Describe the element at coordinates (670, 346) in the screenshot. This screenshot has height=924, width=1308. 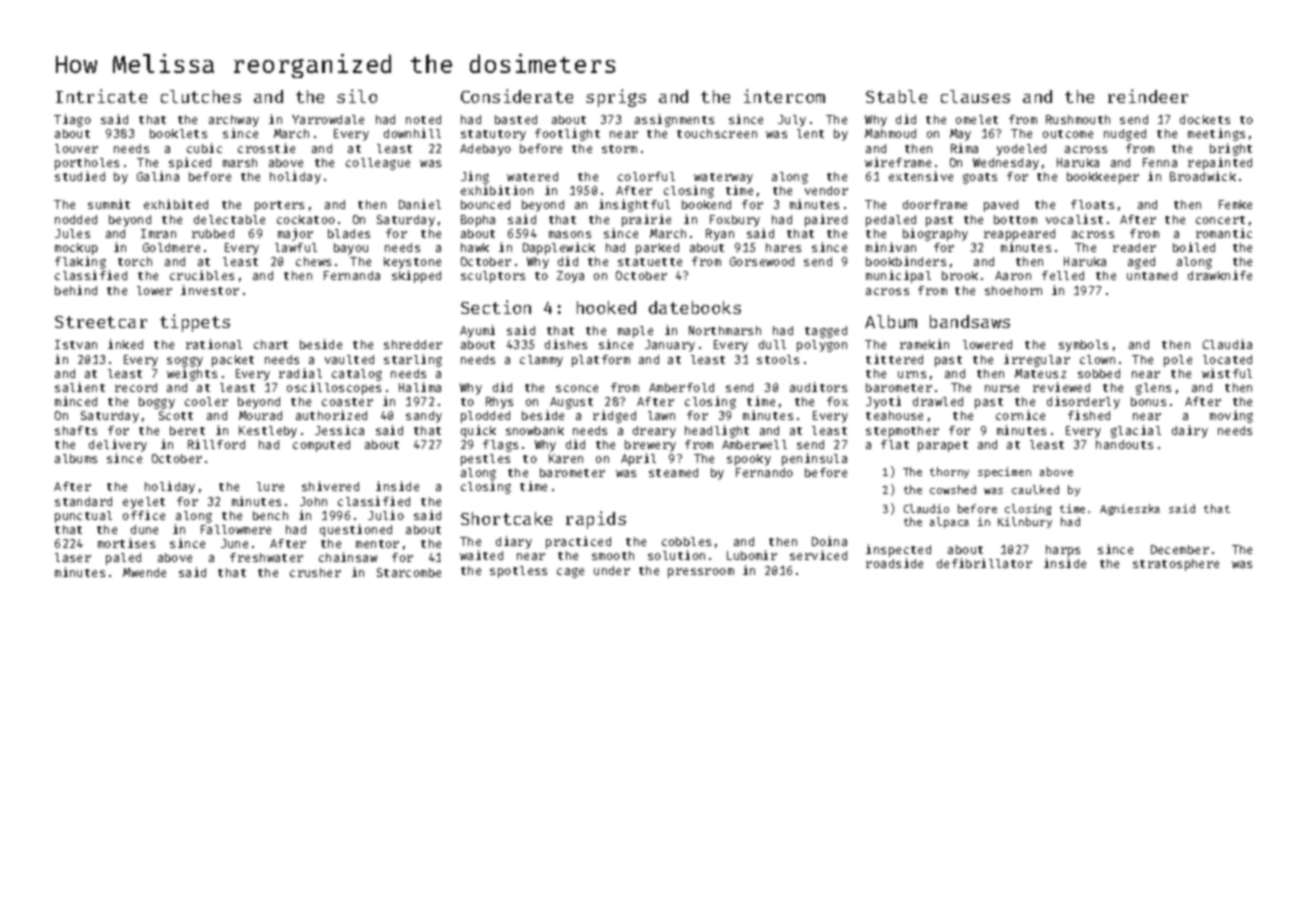
I see `January` at that location.
